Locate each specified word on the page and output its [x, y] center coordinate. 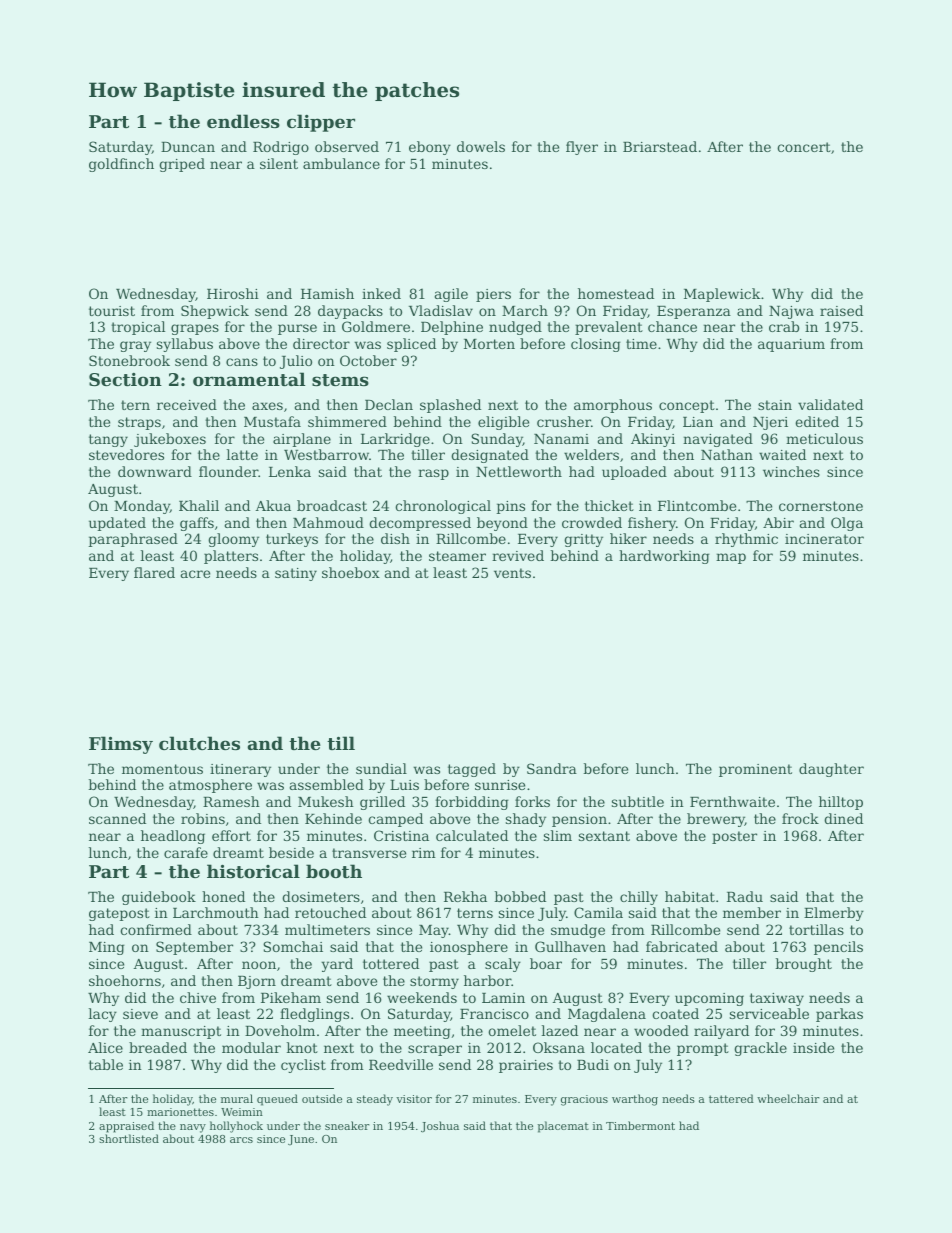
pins [511, 507]
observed [347, 146]
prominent [755, 770]
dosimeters [321, 896]
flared [154, 572]
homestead [616, 293]
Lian [698, 422]
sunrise [500, 785]
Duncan [188, 147]
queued [277, 1100]
